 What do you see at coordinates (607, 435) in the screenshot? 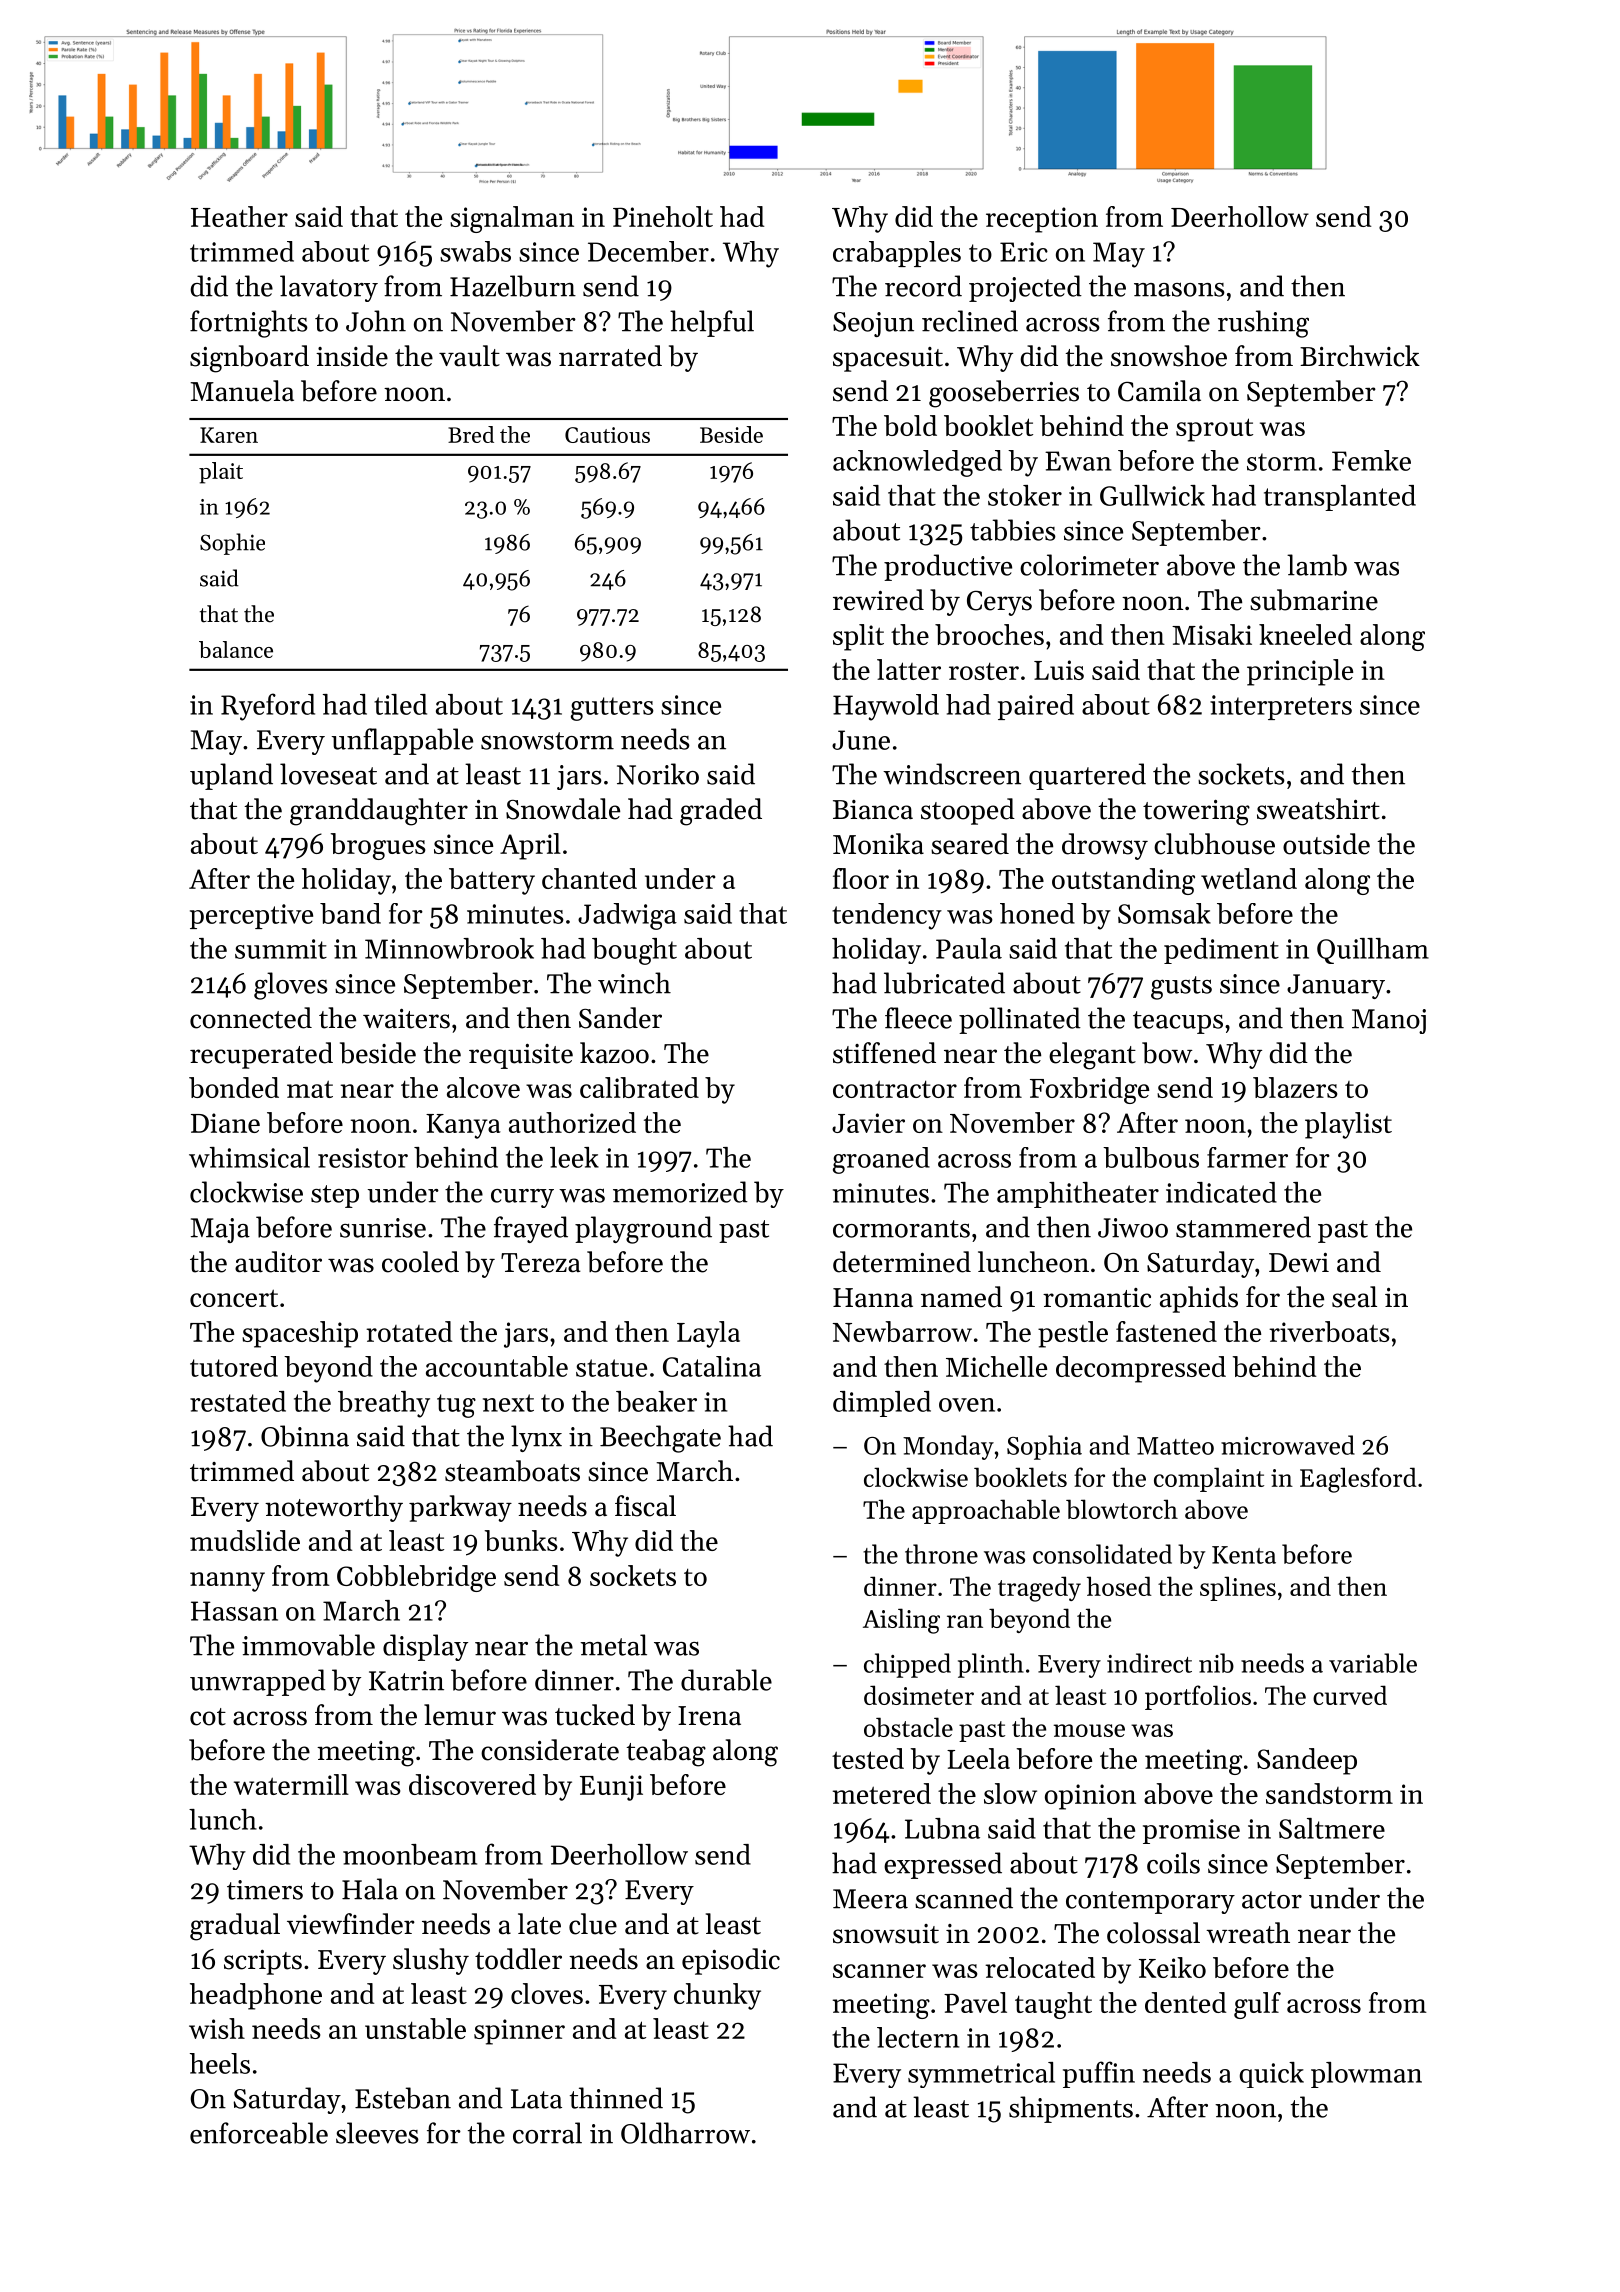
I see `Cautious` at bounding box center [607, 435].
